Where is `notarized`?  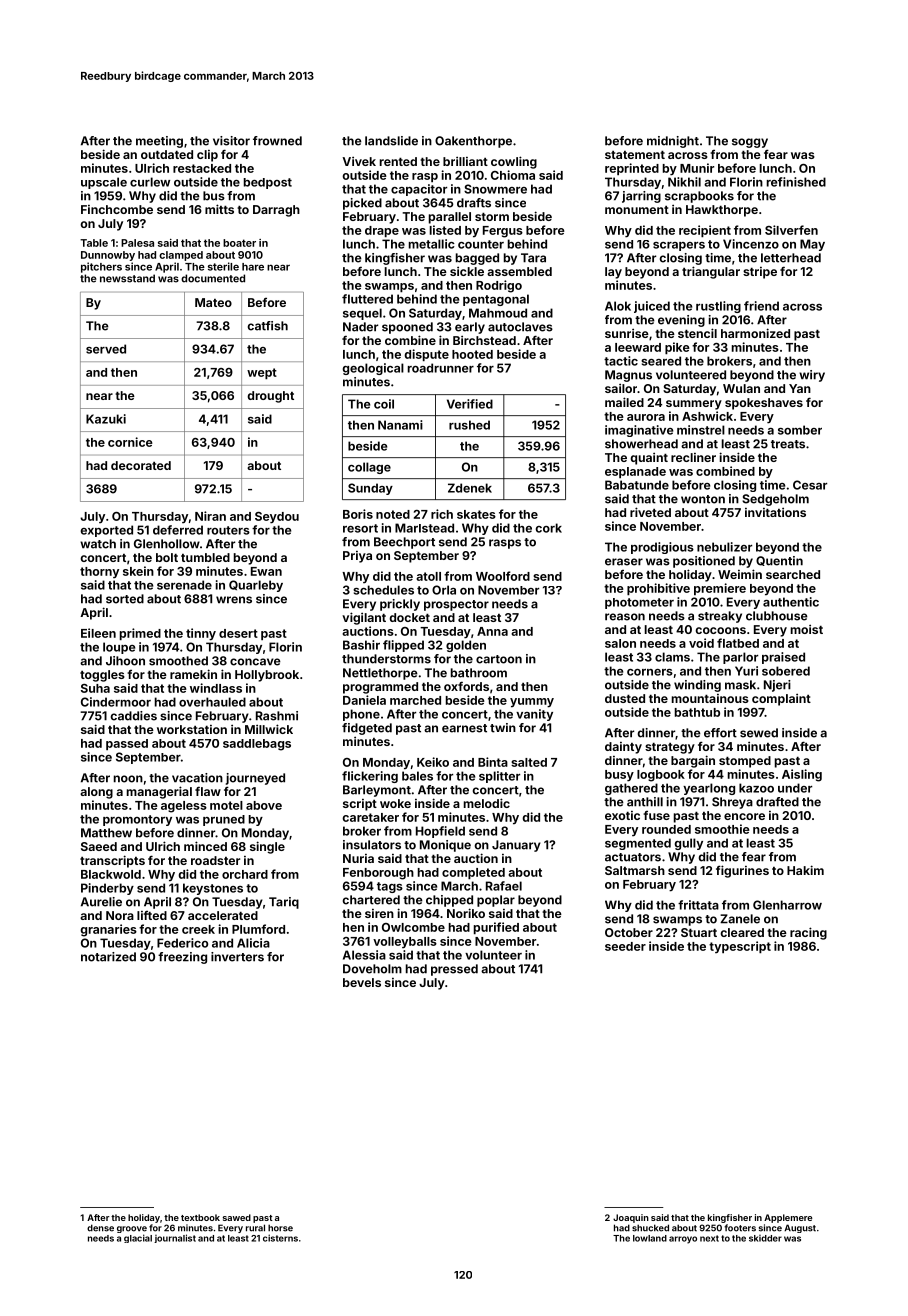 notarized is located at coordinates (108, 957).
